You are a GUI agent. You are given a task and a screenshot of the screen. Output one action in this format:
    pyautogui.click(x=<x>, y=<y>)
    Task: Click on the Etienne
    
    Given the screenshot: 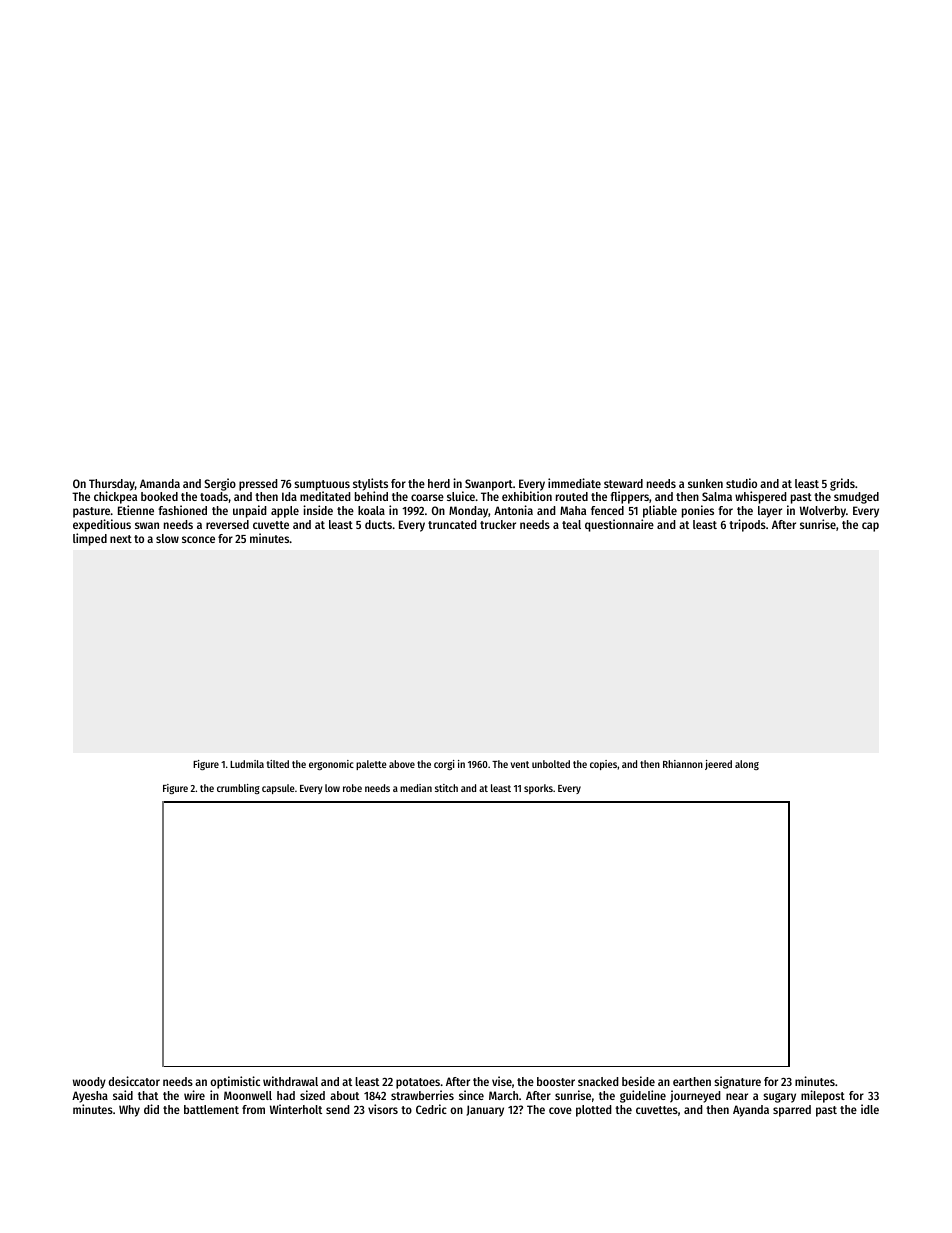 What is the action you would take?
    pyautogui.click(x=136, y=510)
